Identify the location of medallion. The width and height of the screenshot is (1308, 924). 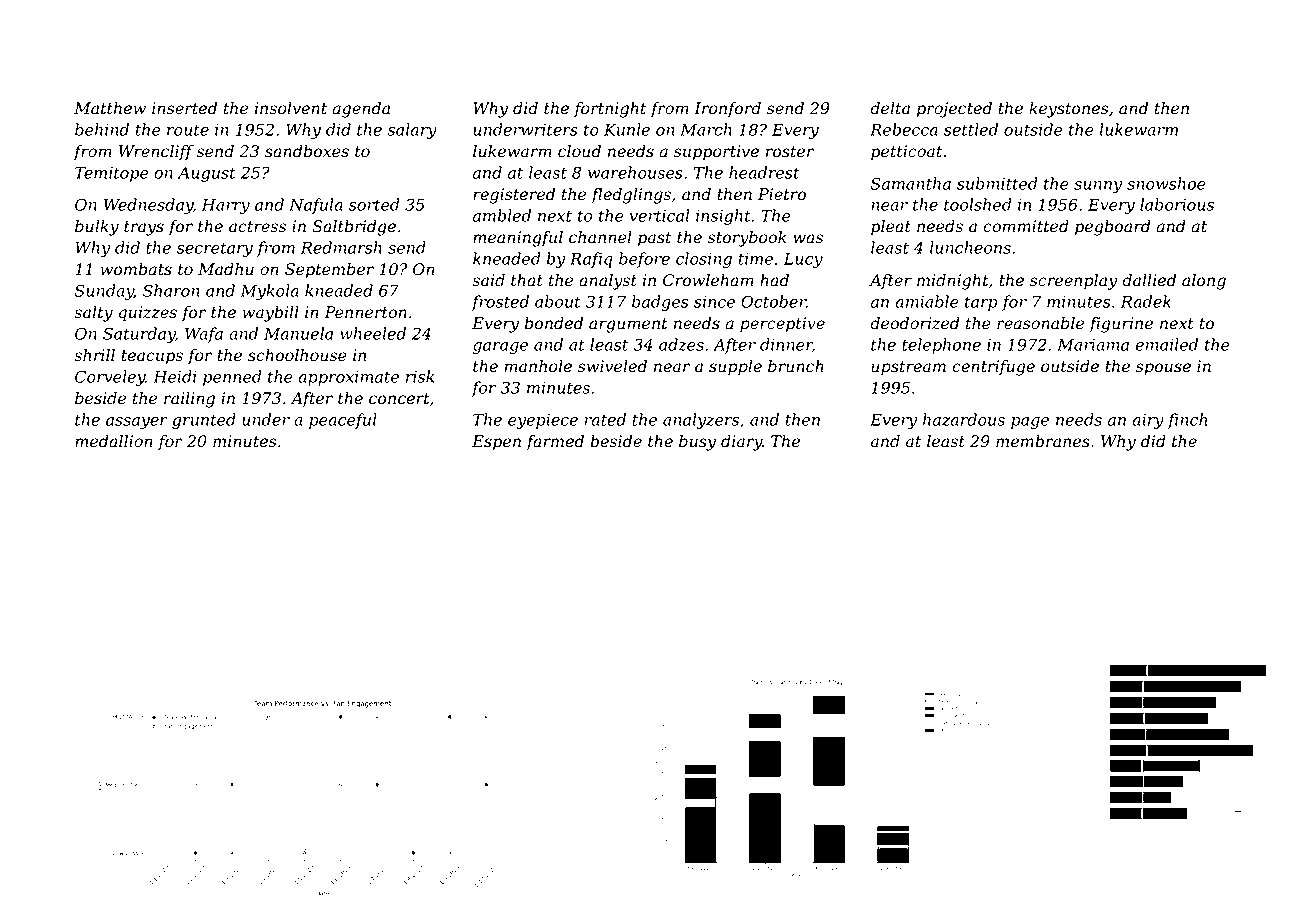
(114, 441).
